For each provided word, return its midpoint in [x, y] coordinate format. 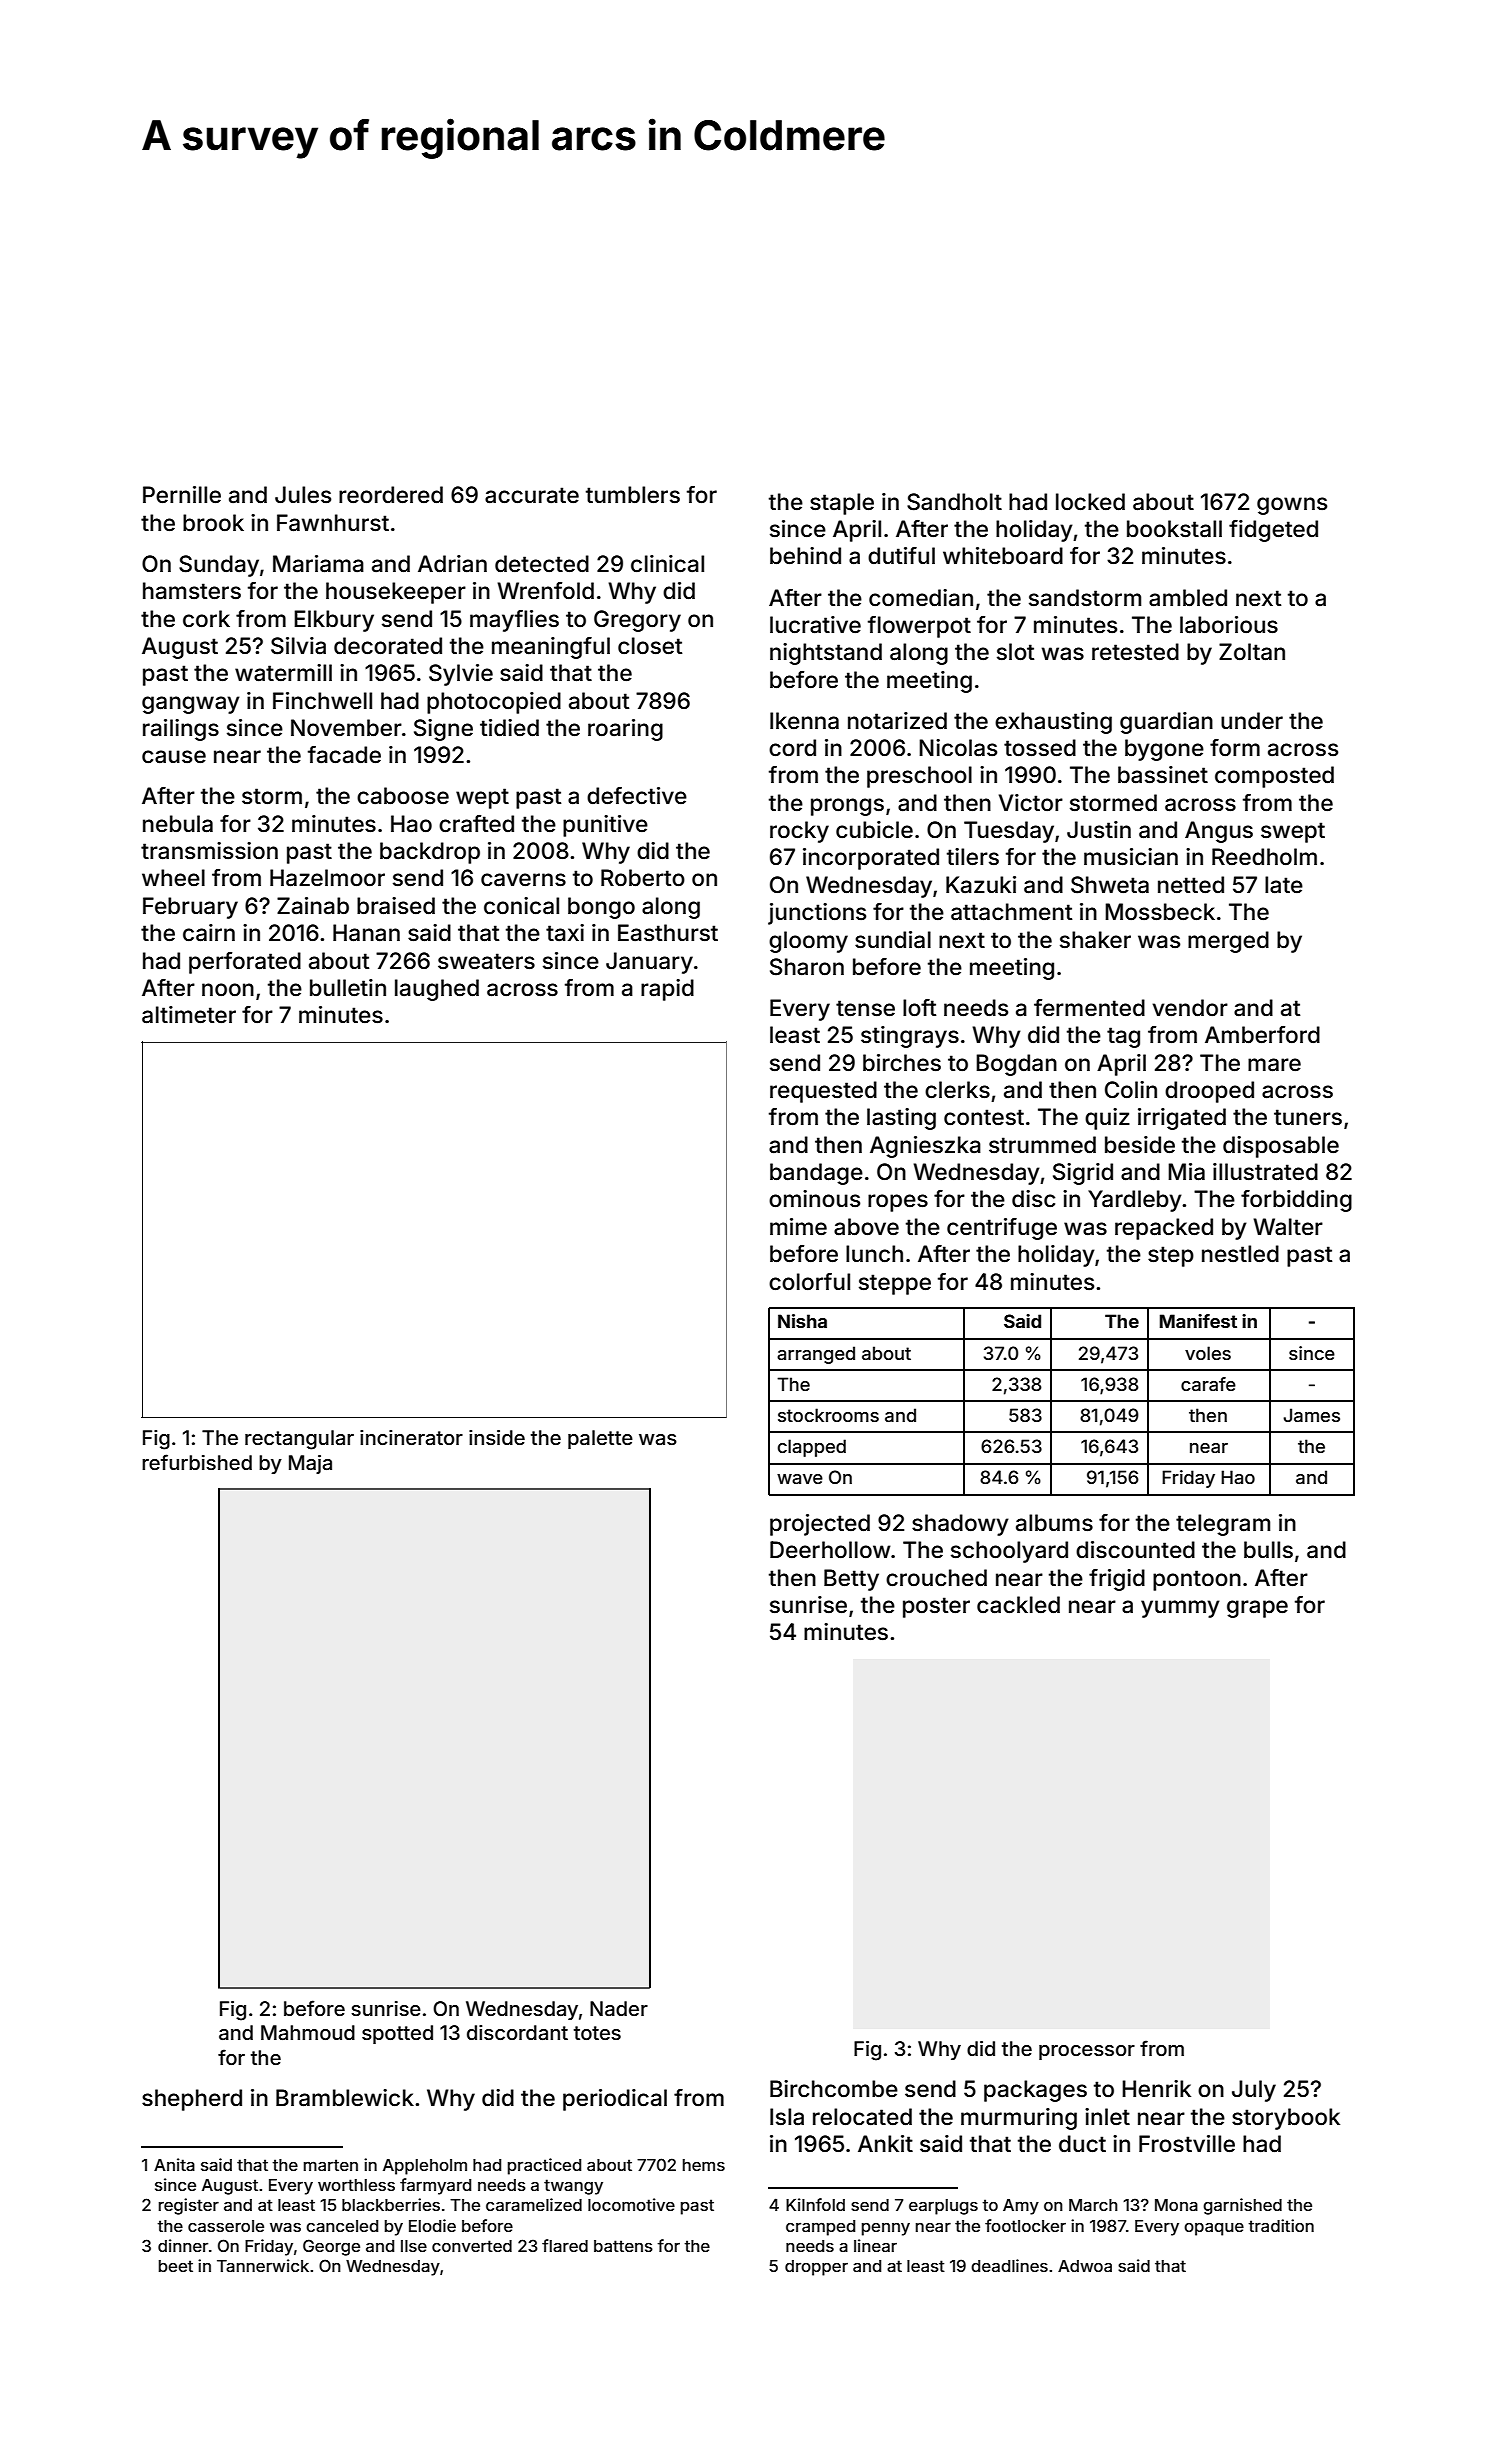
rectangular [299, 1440]
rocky [799, 832]
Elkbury [334, 621]
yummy [1180, 1609]
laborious [1229, 625]
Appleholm [425, 2167]
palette [600, 1439]
